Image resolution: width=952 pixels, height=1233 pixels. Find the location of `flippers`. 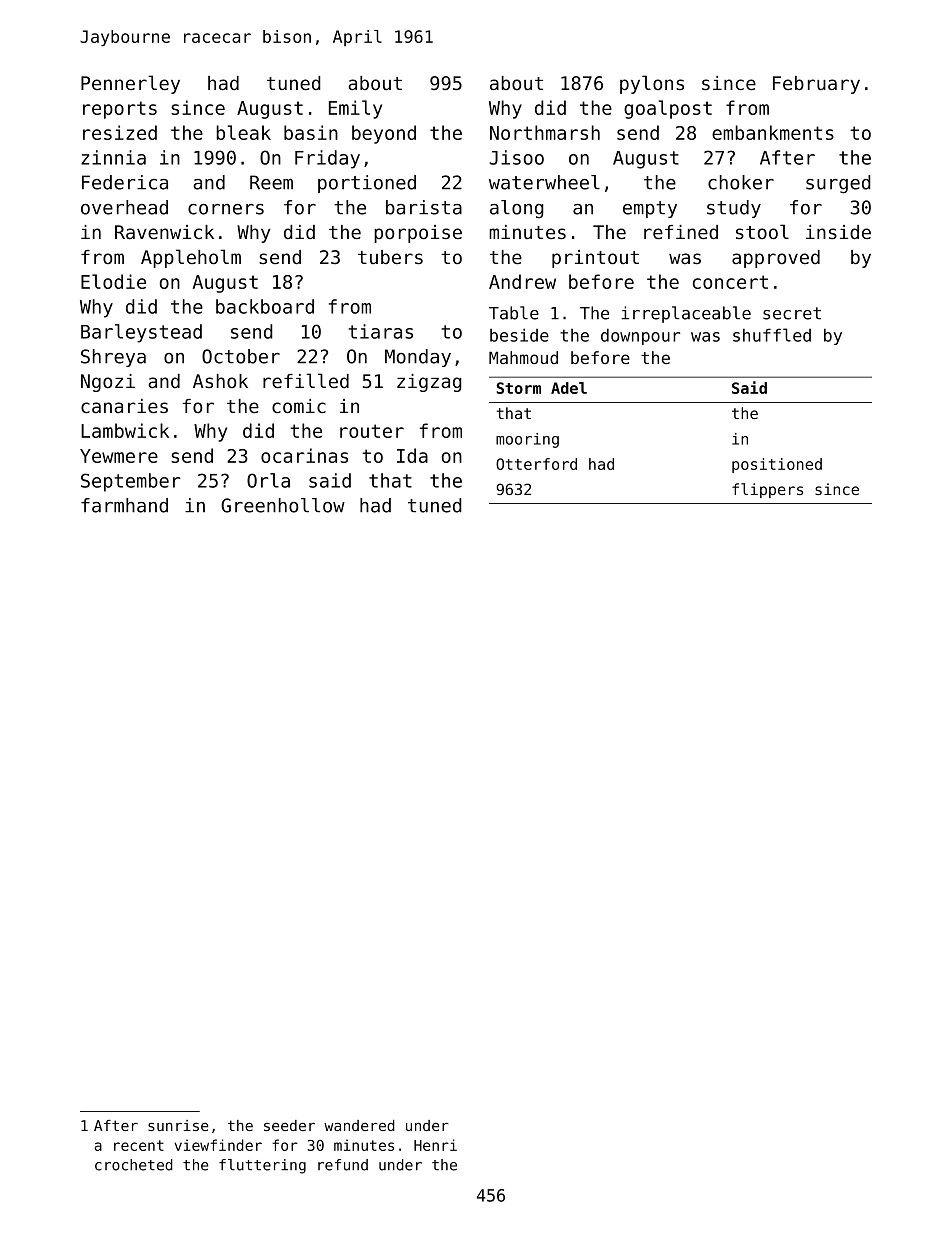

flippers is located at coordinates (767, 490).
